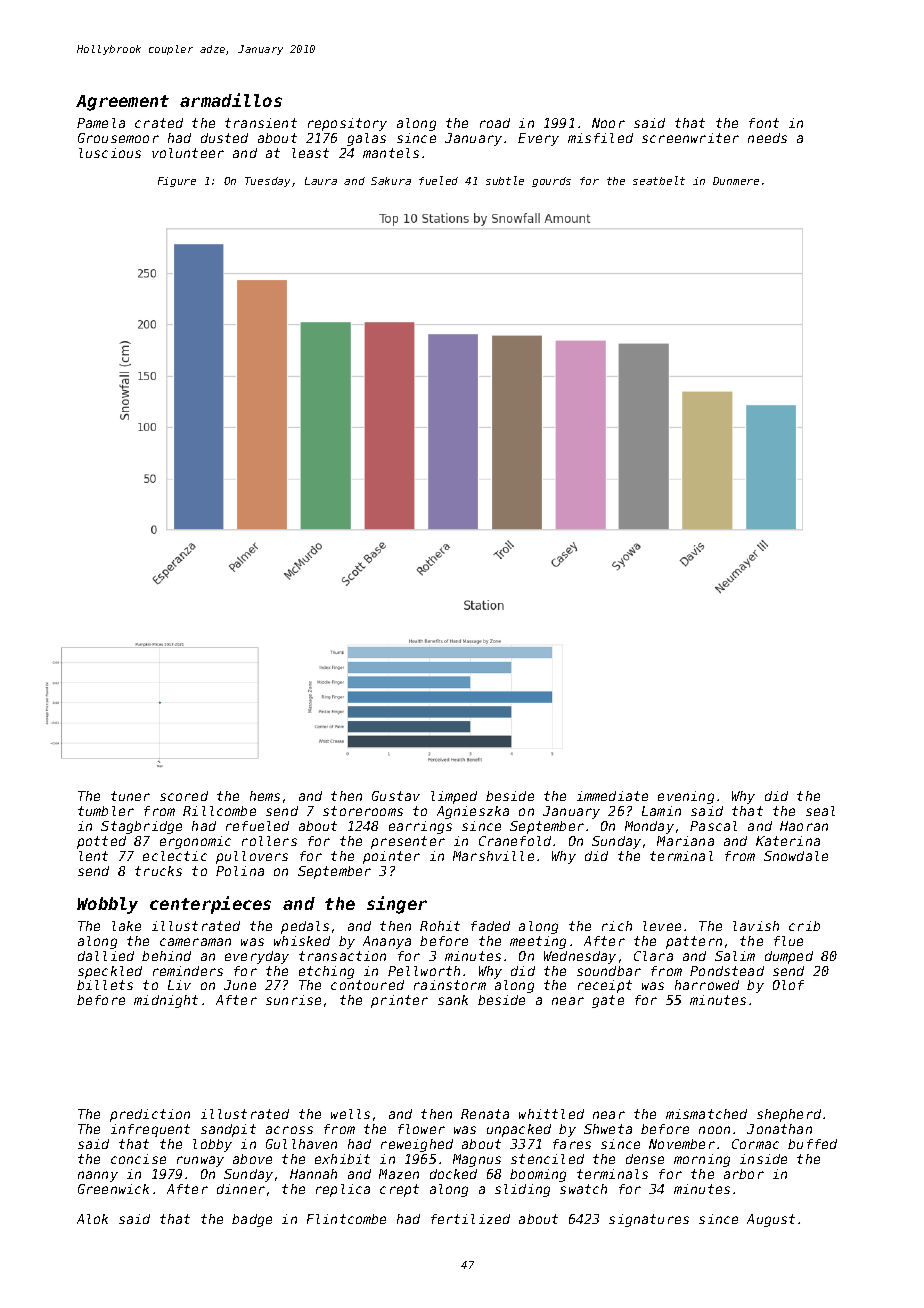  Describe the element at coordinates (551, 1114) in the image. I see `whittled` at that location.
